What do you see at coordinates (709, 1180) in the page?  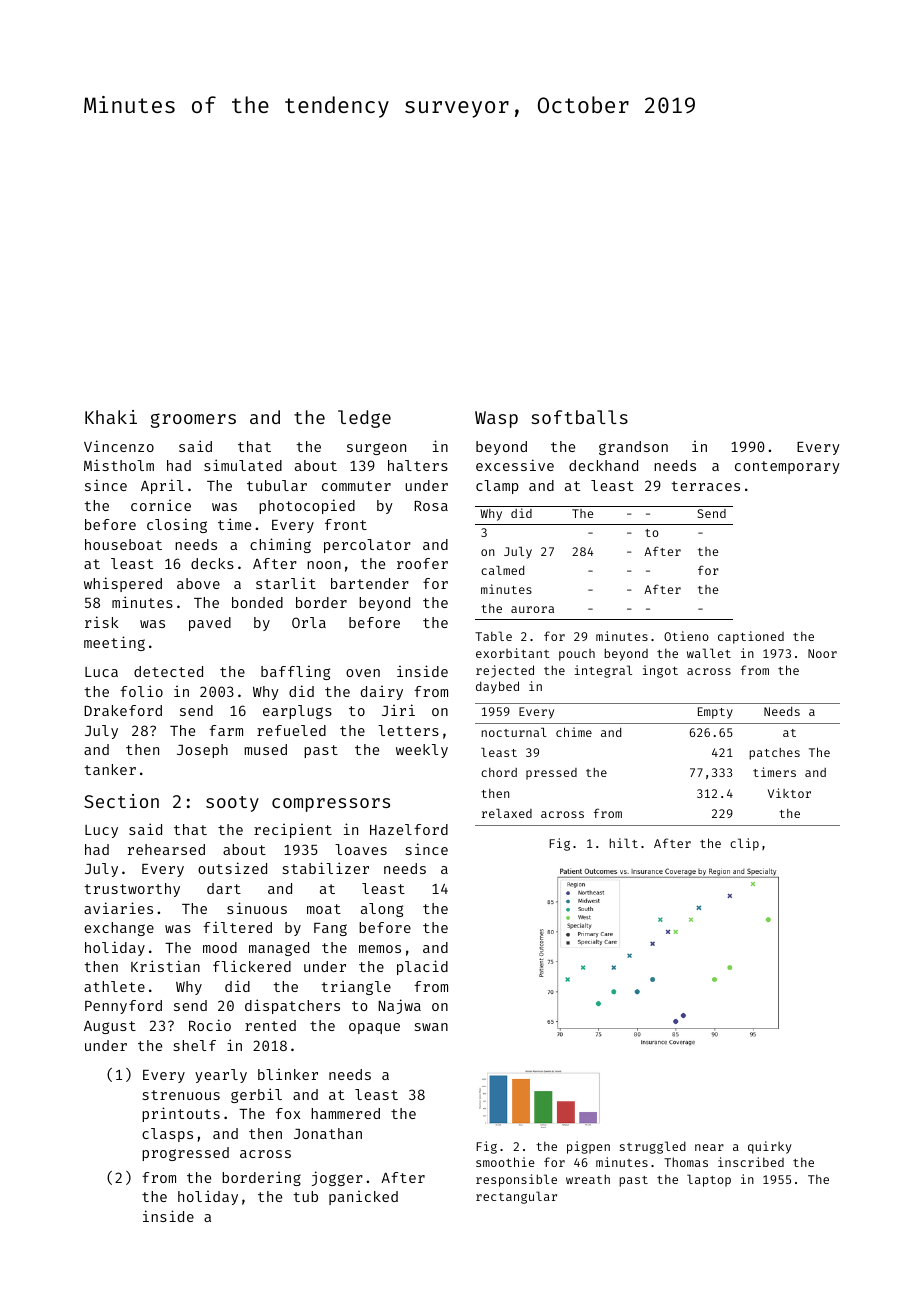 I see `laptop` at bounding box center [709, 1180].
